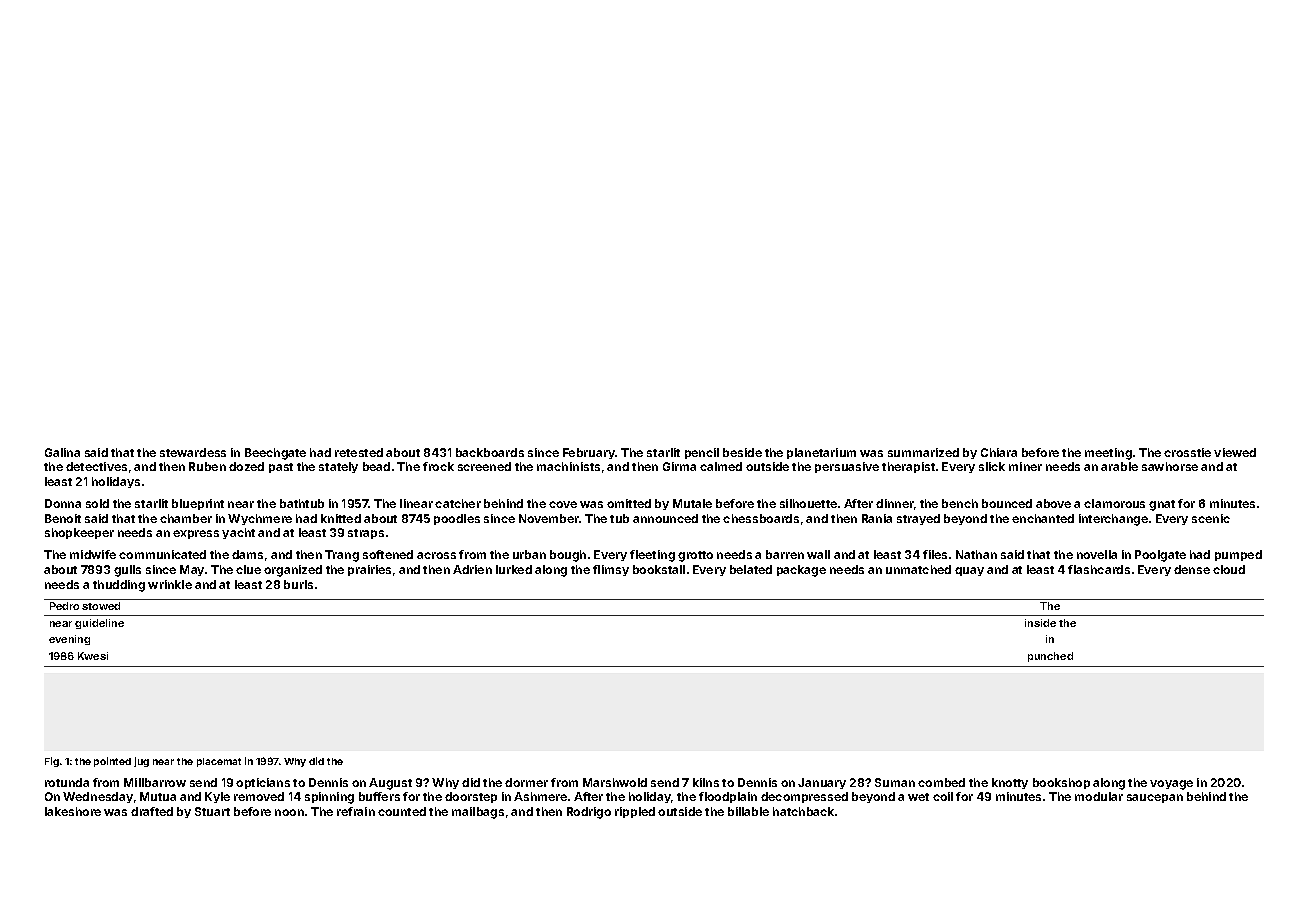 The width and height of the page is (1308, 924). Describe the element at coordinates (275, 454) in the page. I see `Beechgate` at that location.
